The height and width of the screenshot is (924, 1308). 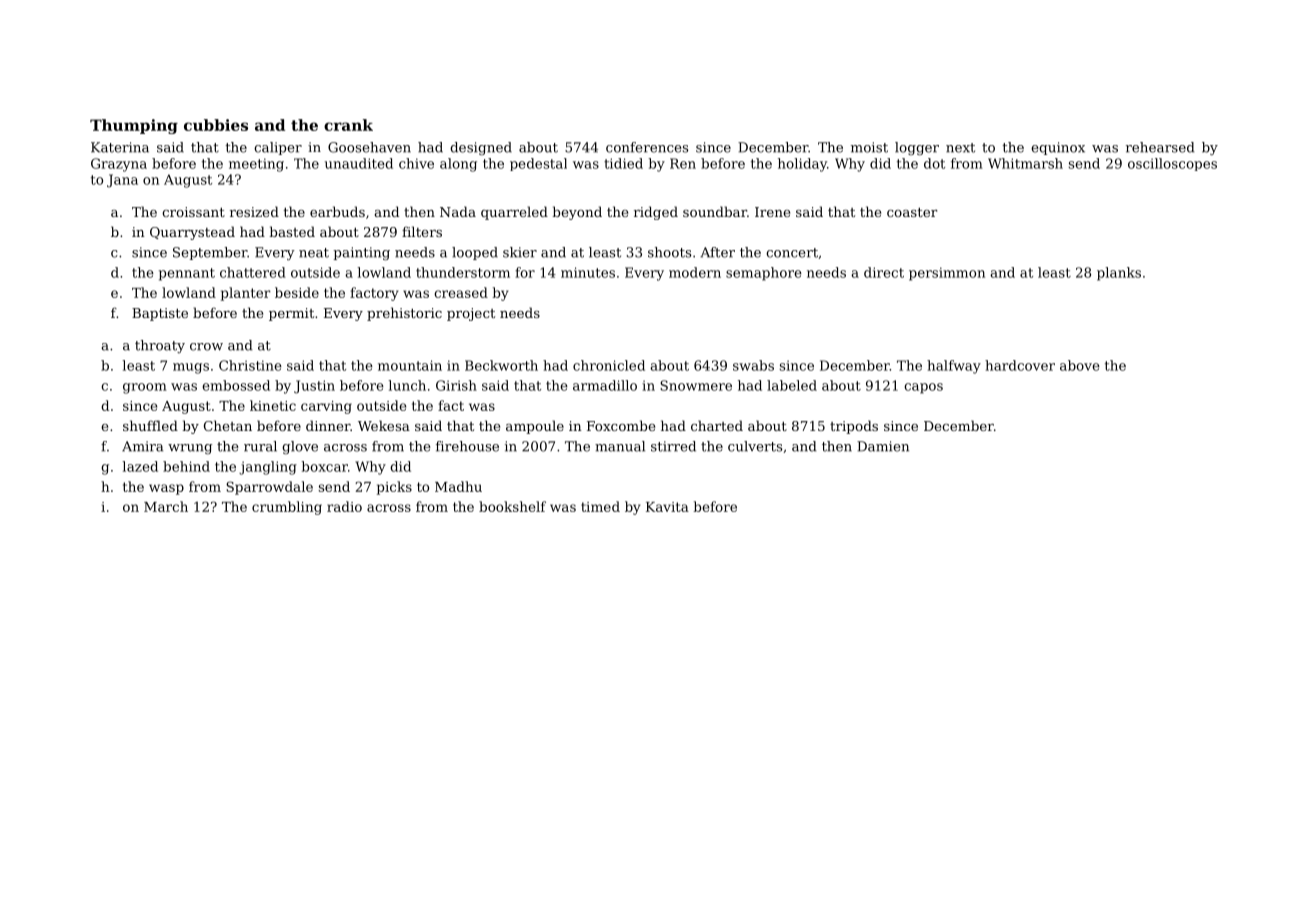 I want to click on cubbies, so click(x=216, y=125).
